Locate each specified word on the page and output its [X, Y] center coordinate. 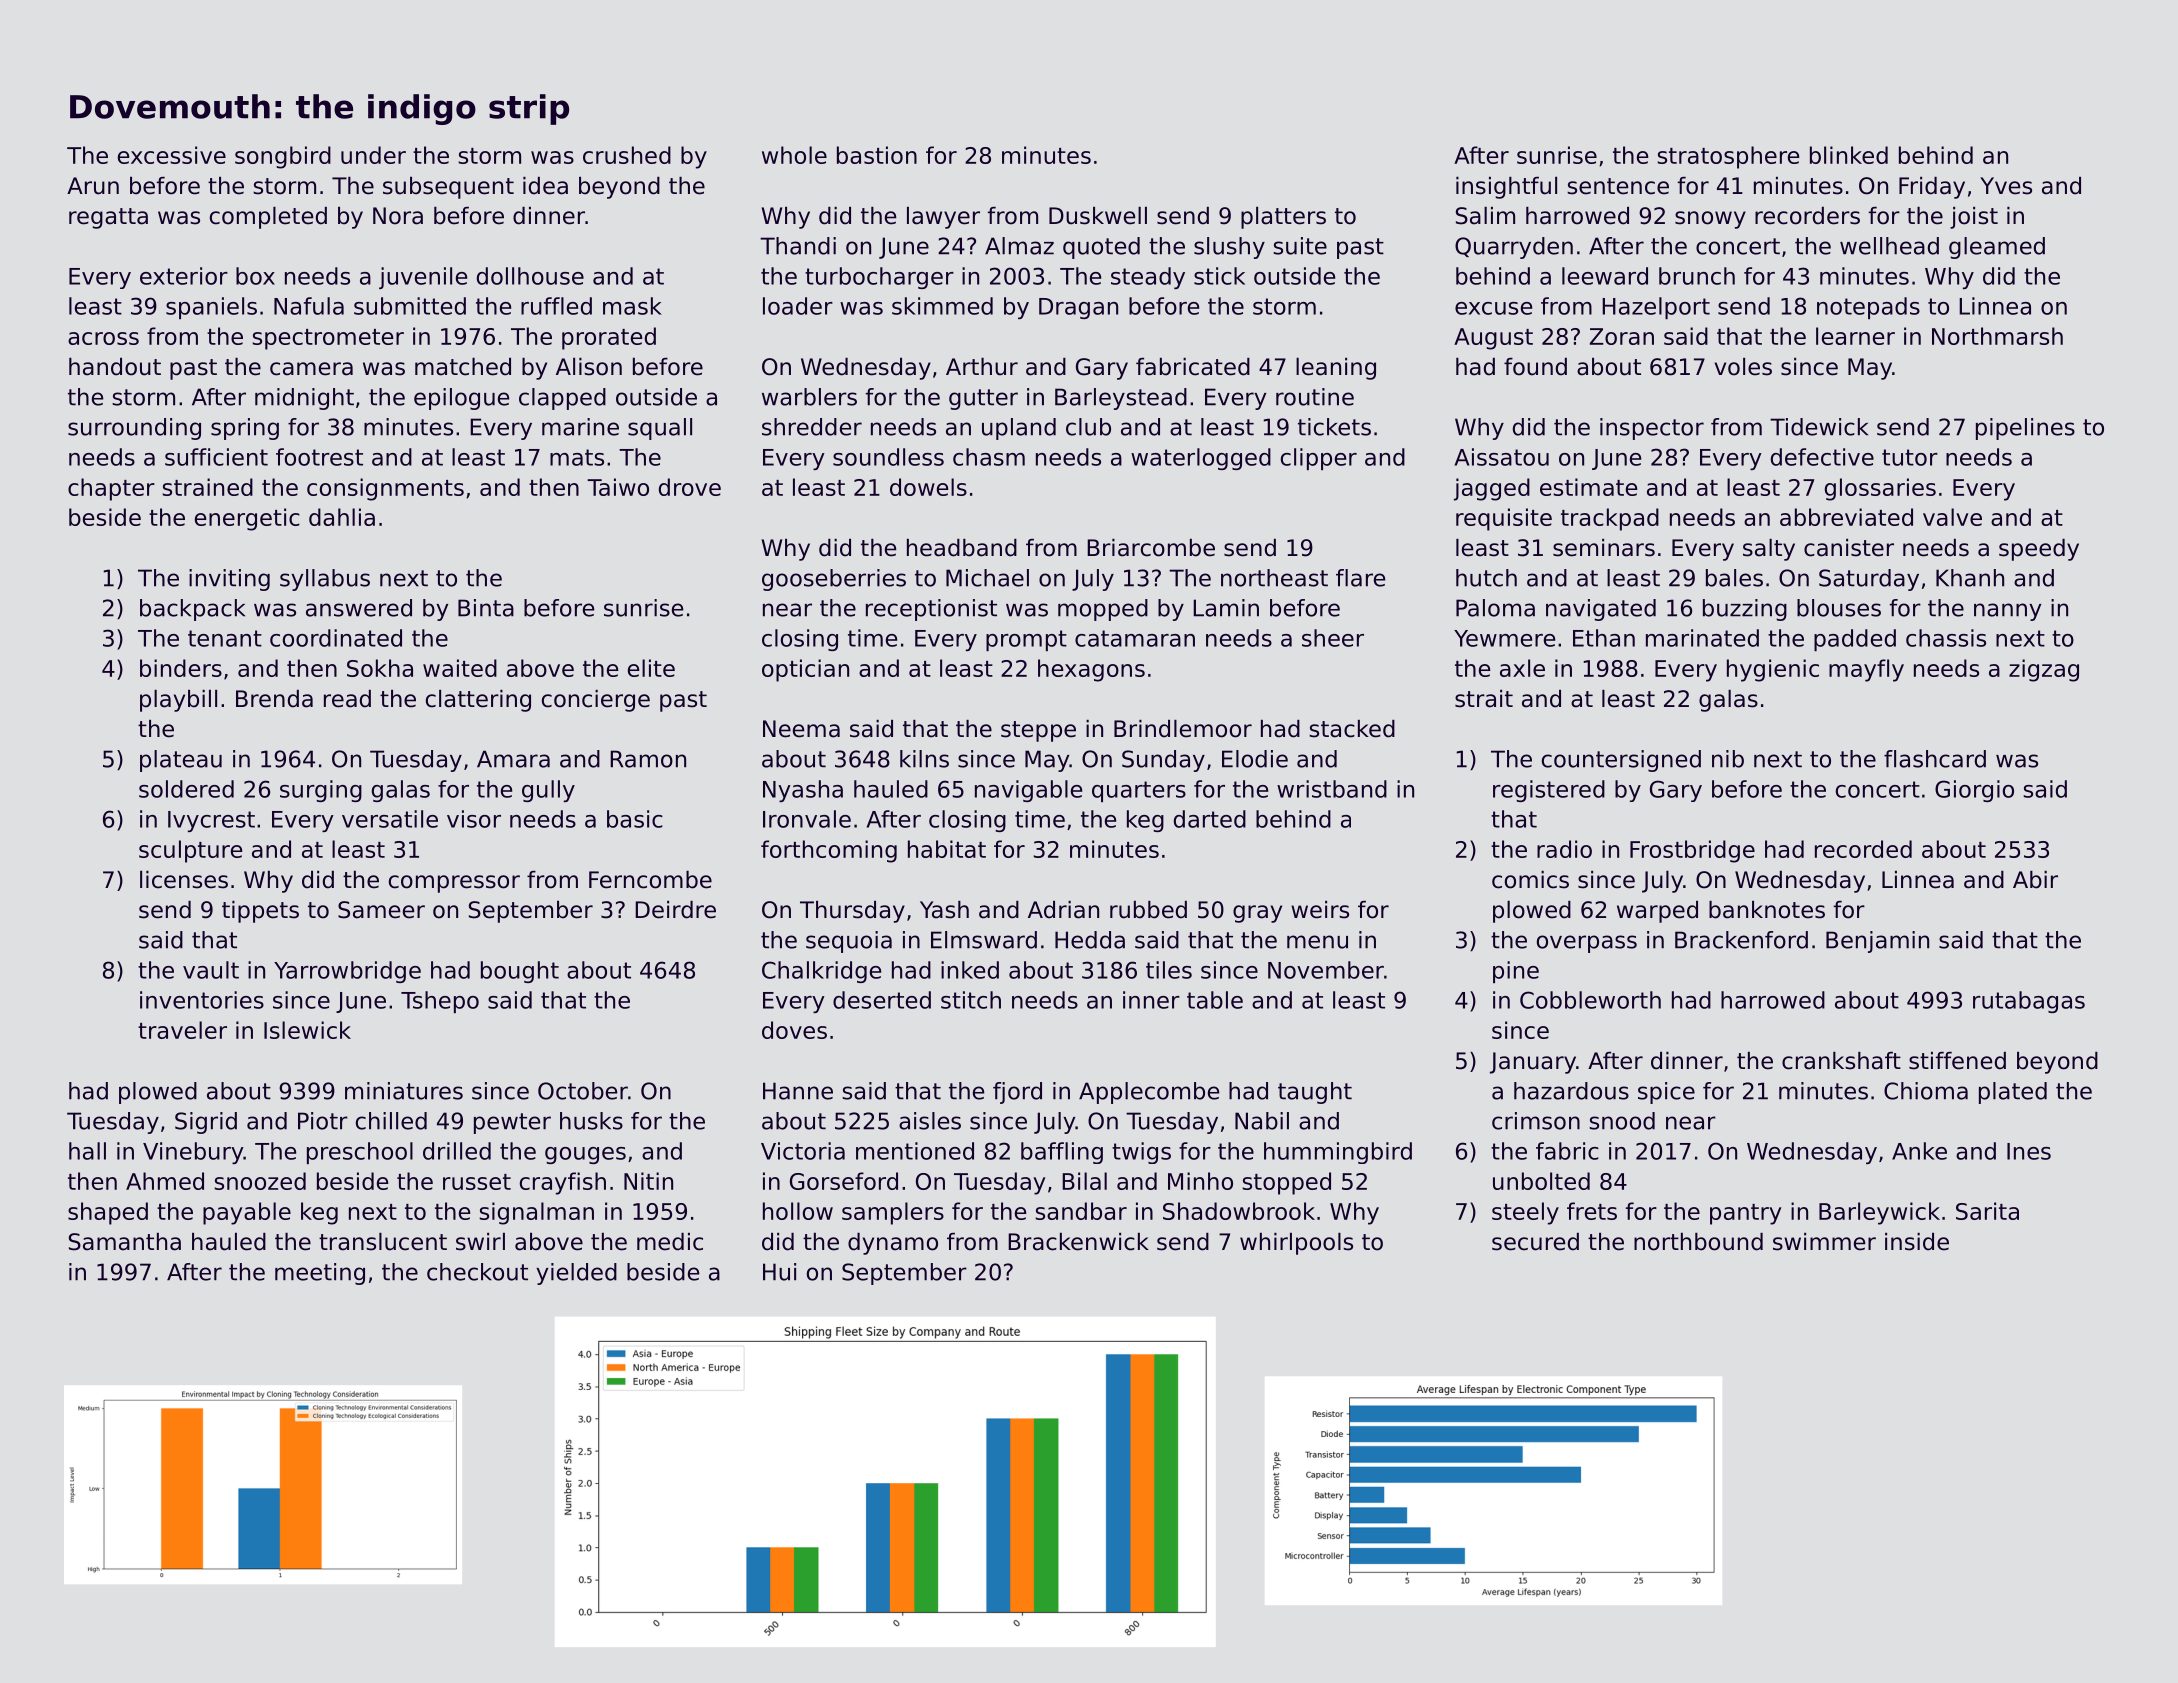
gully [548, 791]
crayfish [563, 1183]
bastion [877, 155]
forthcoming [829, 851]
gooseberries [834, 580]
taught [1315, 1093]
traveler [182, 1030]
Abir [2035, 880]
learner [1855, 336]
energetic [247, 519]
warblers [809, 397]
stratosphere [1728, 157]
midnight [304, 399]
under [373, 155]
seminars [1604, 548]
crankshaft [1841, 1061]
